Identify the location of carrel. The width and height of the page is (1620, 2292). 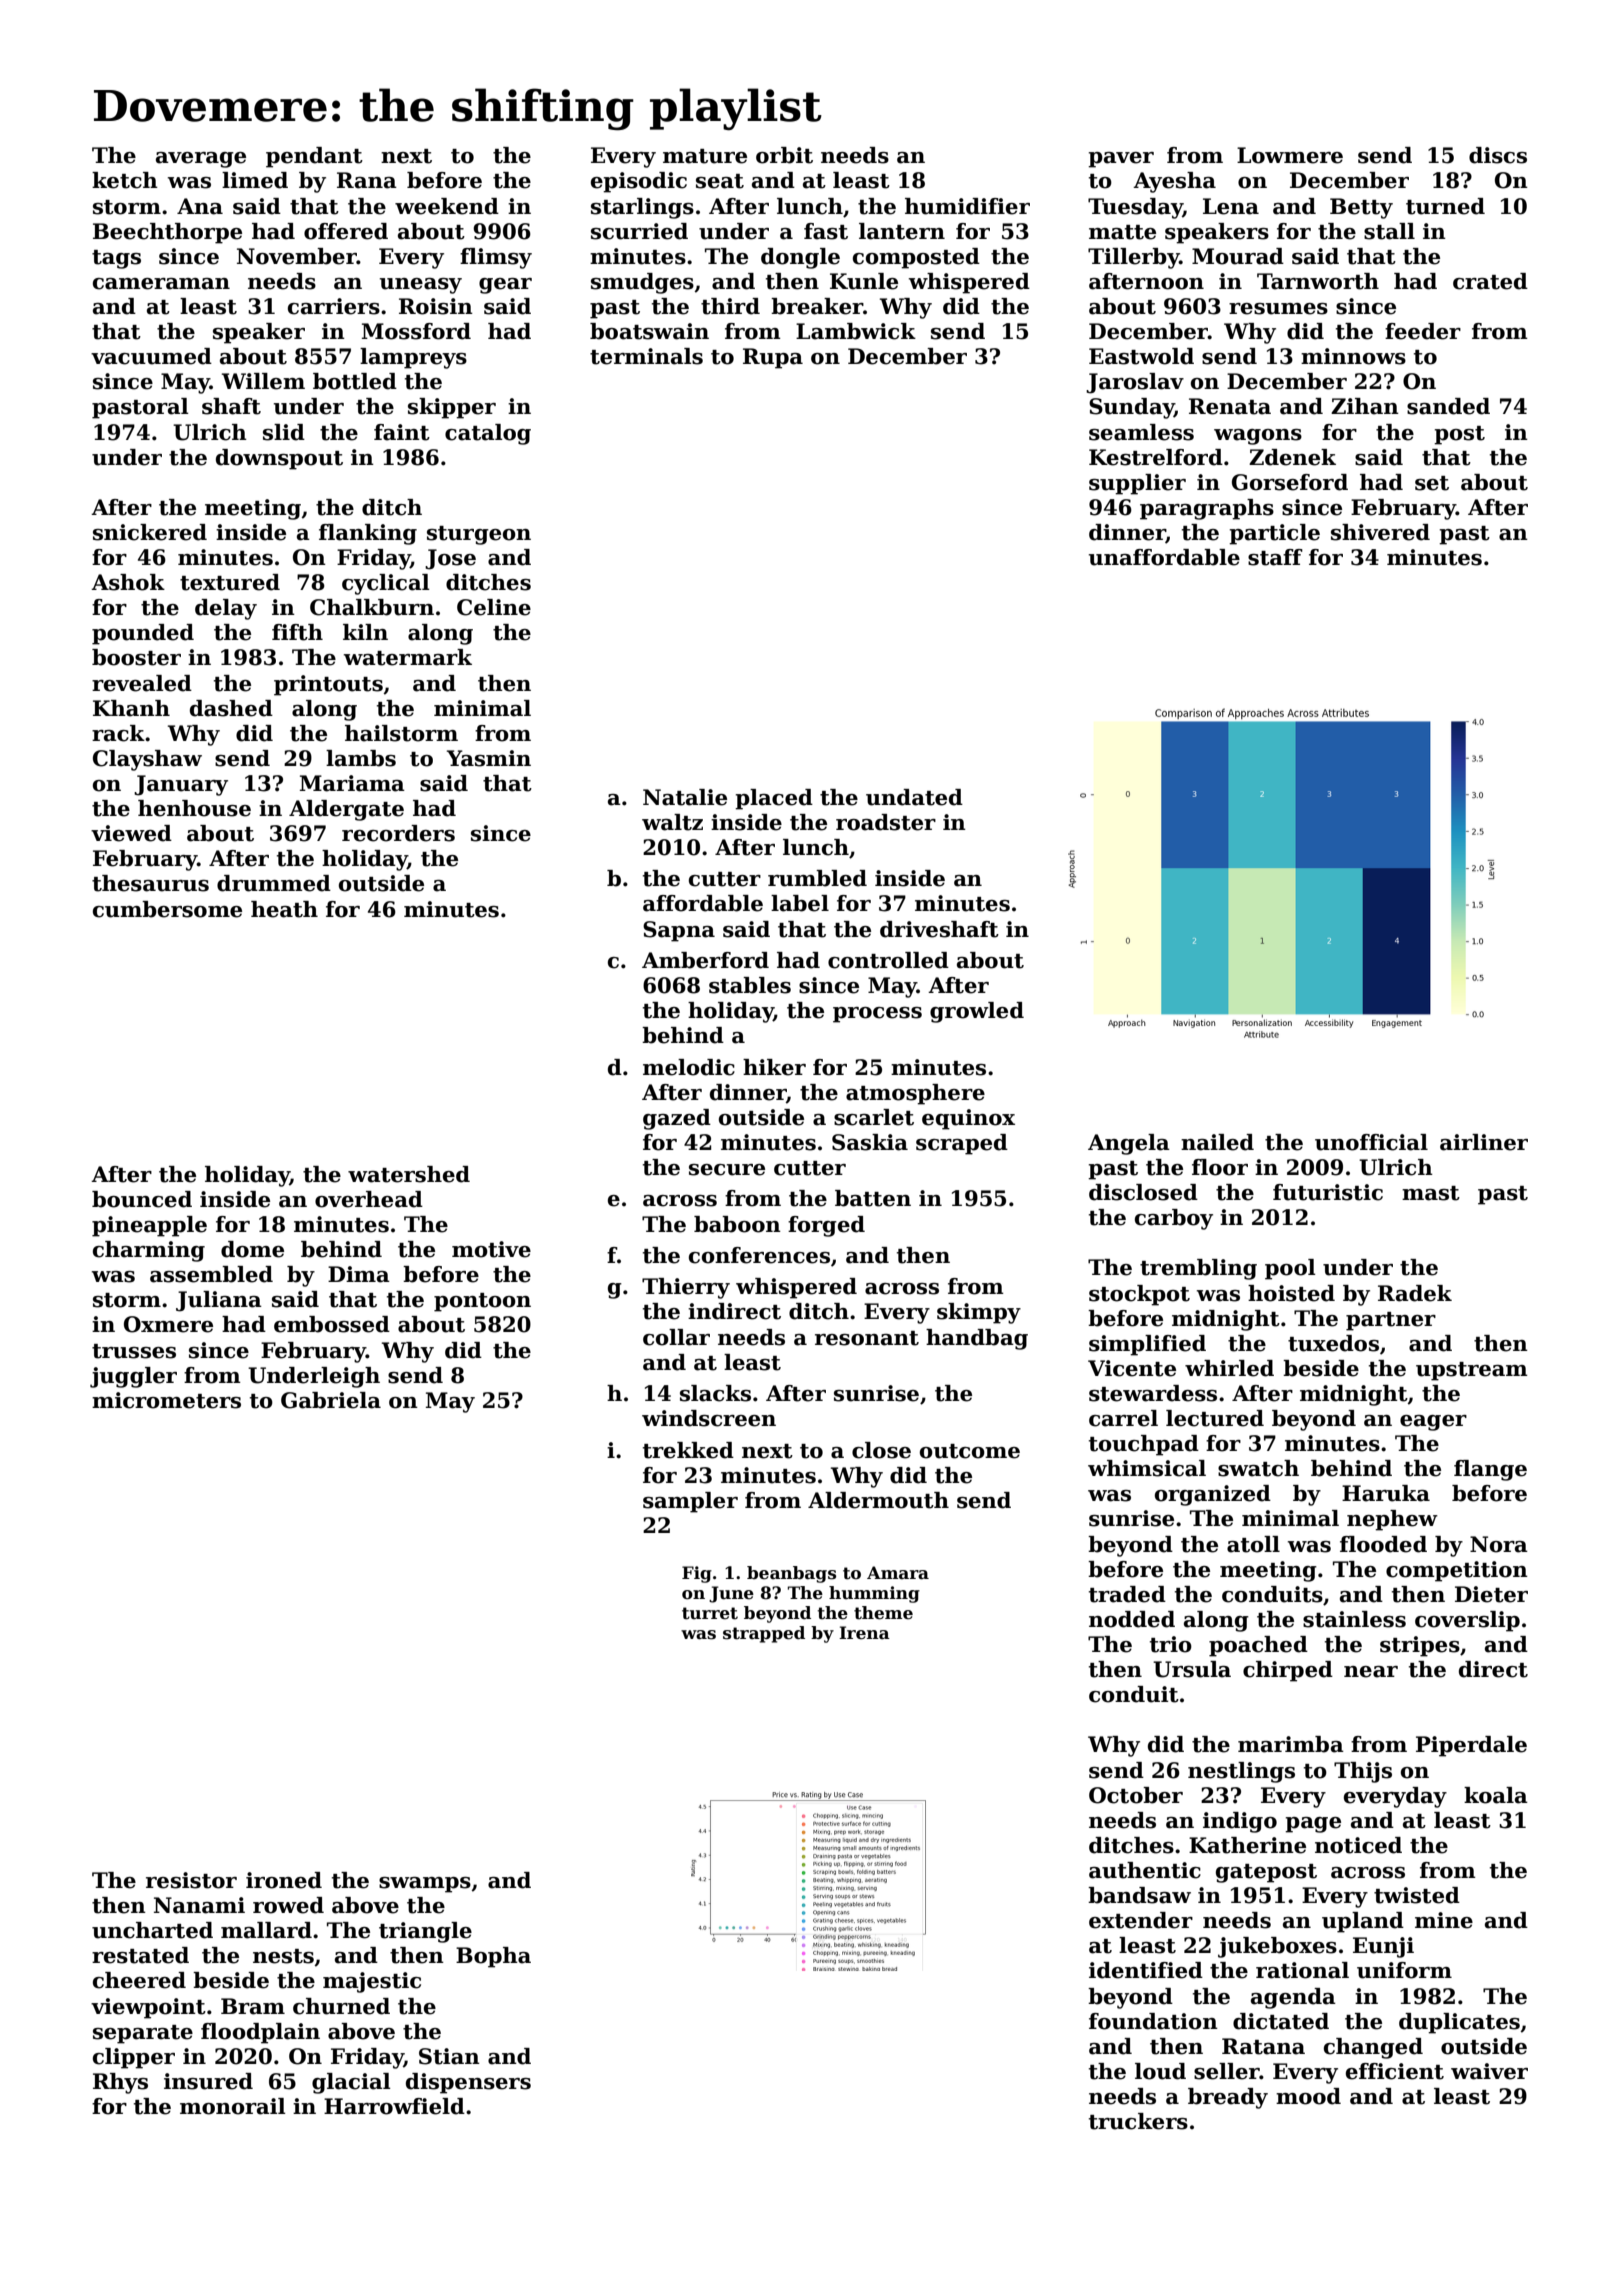
(1123, 1418).
